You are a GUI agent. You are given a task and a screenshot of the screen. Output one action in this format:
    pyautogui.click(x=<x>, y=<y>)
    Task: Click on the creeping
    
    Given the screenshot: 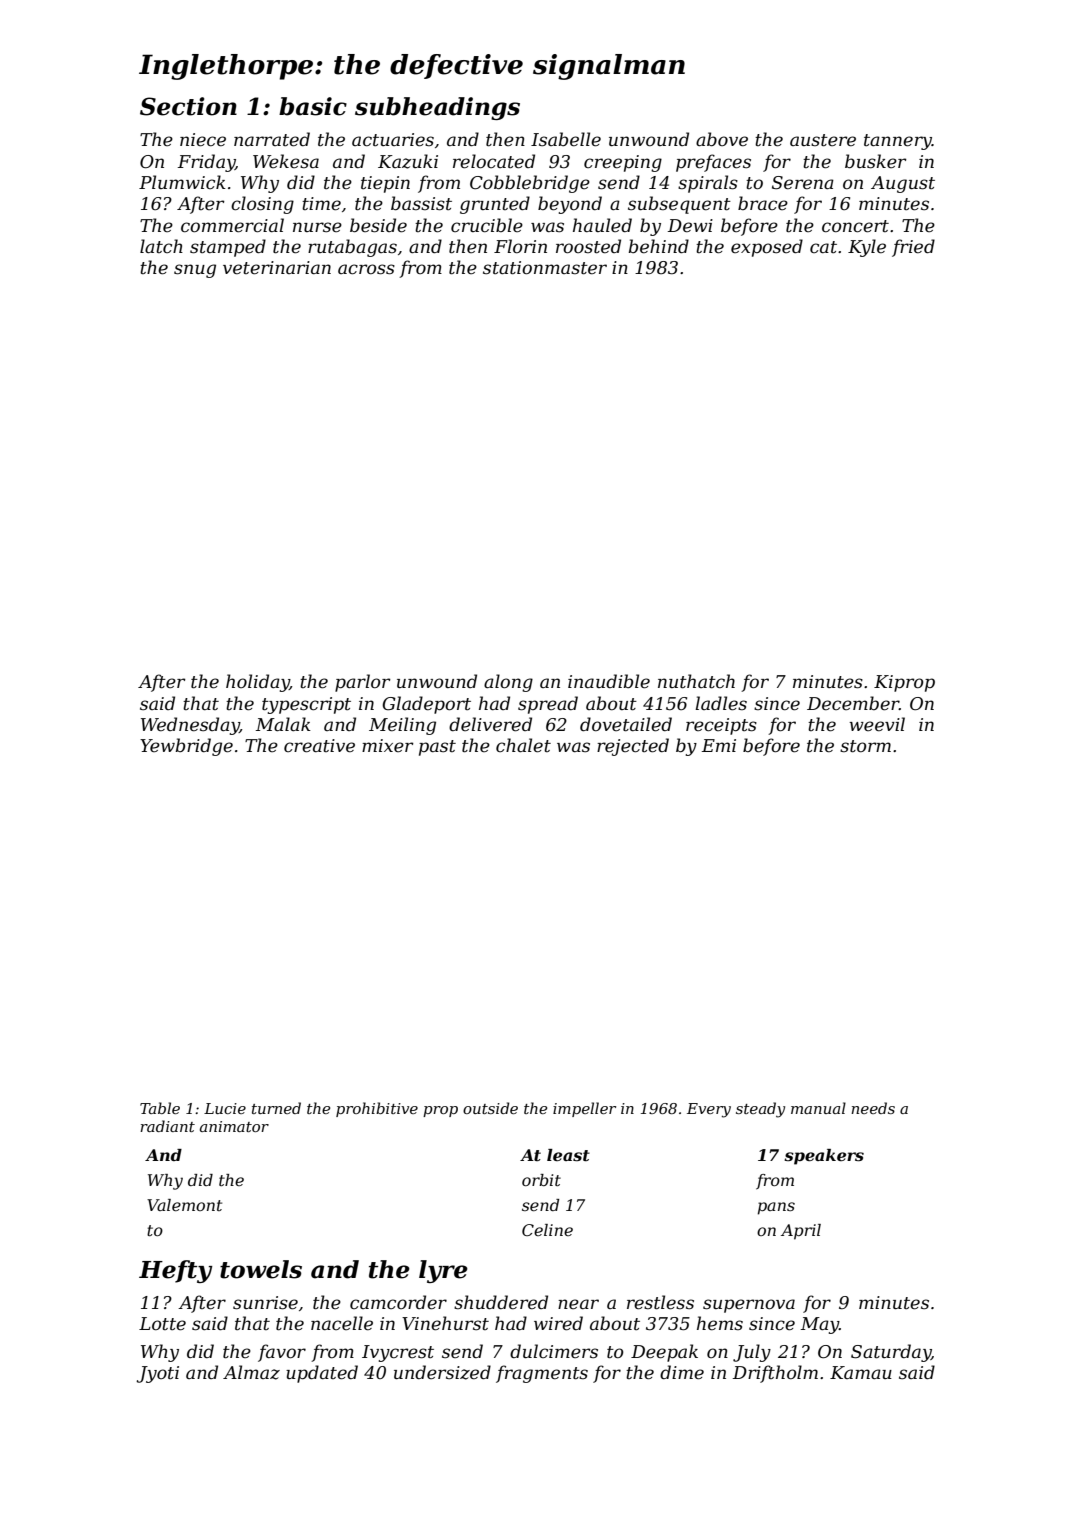 What is the action you would take?
    pyautogui.click(x=623, y=163)
